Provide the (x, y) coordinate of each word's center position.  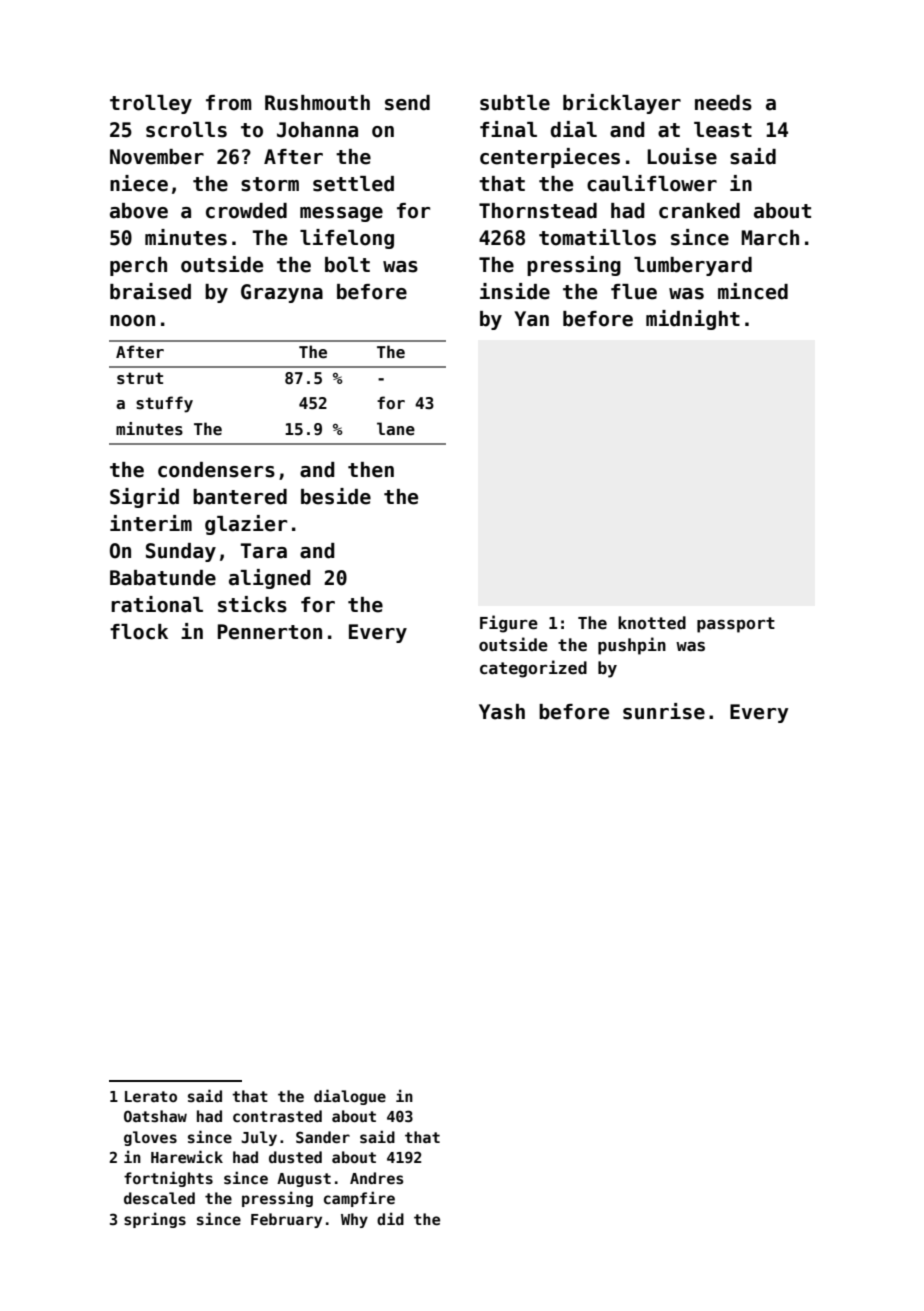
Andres (377, 1178)
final (508, 129)
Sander (323, 1137)
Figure (509, 624)
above (139, 211)
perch (138, 266)
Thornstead (538, 211)
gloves (150, 1138)
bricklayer (622, 104)
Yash (502, 712)
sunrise (664, 711)
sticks (252, 604)
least (723, 130)
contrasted (277, 1116)
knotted (652, 622)
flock (139, 632)
